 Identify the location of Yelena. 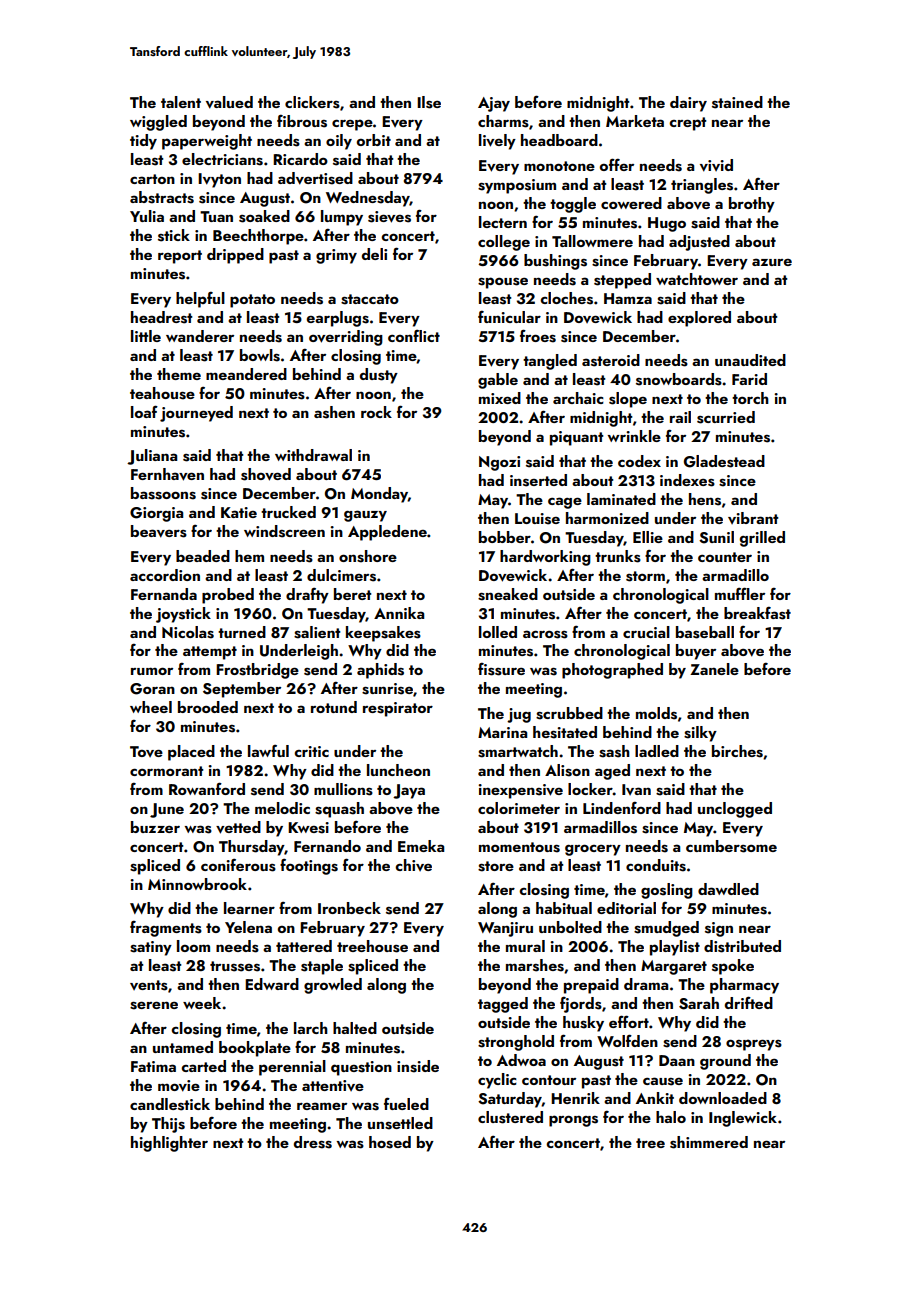
(248, 927).
